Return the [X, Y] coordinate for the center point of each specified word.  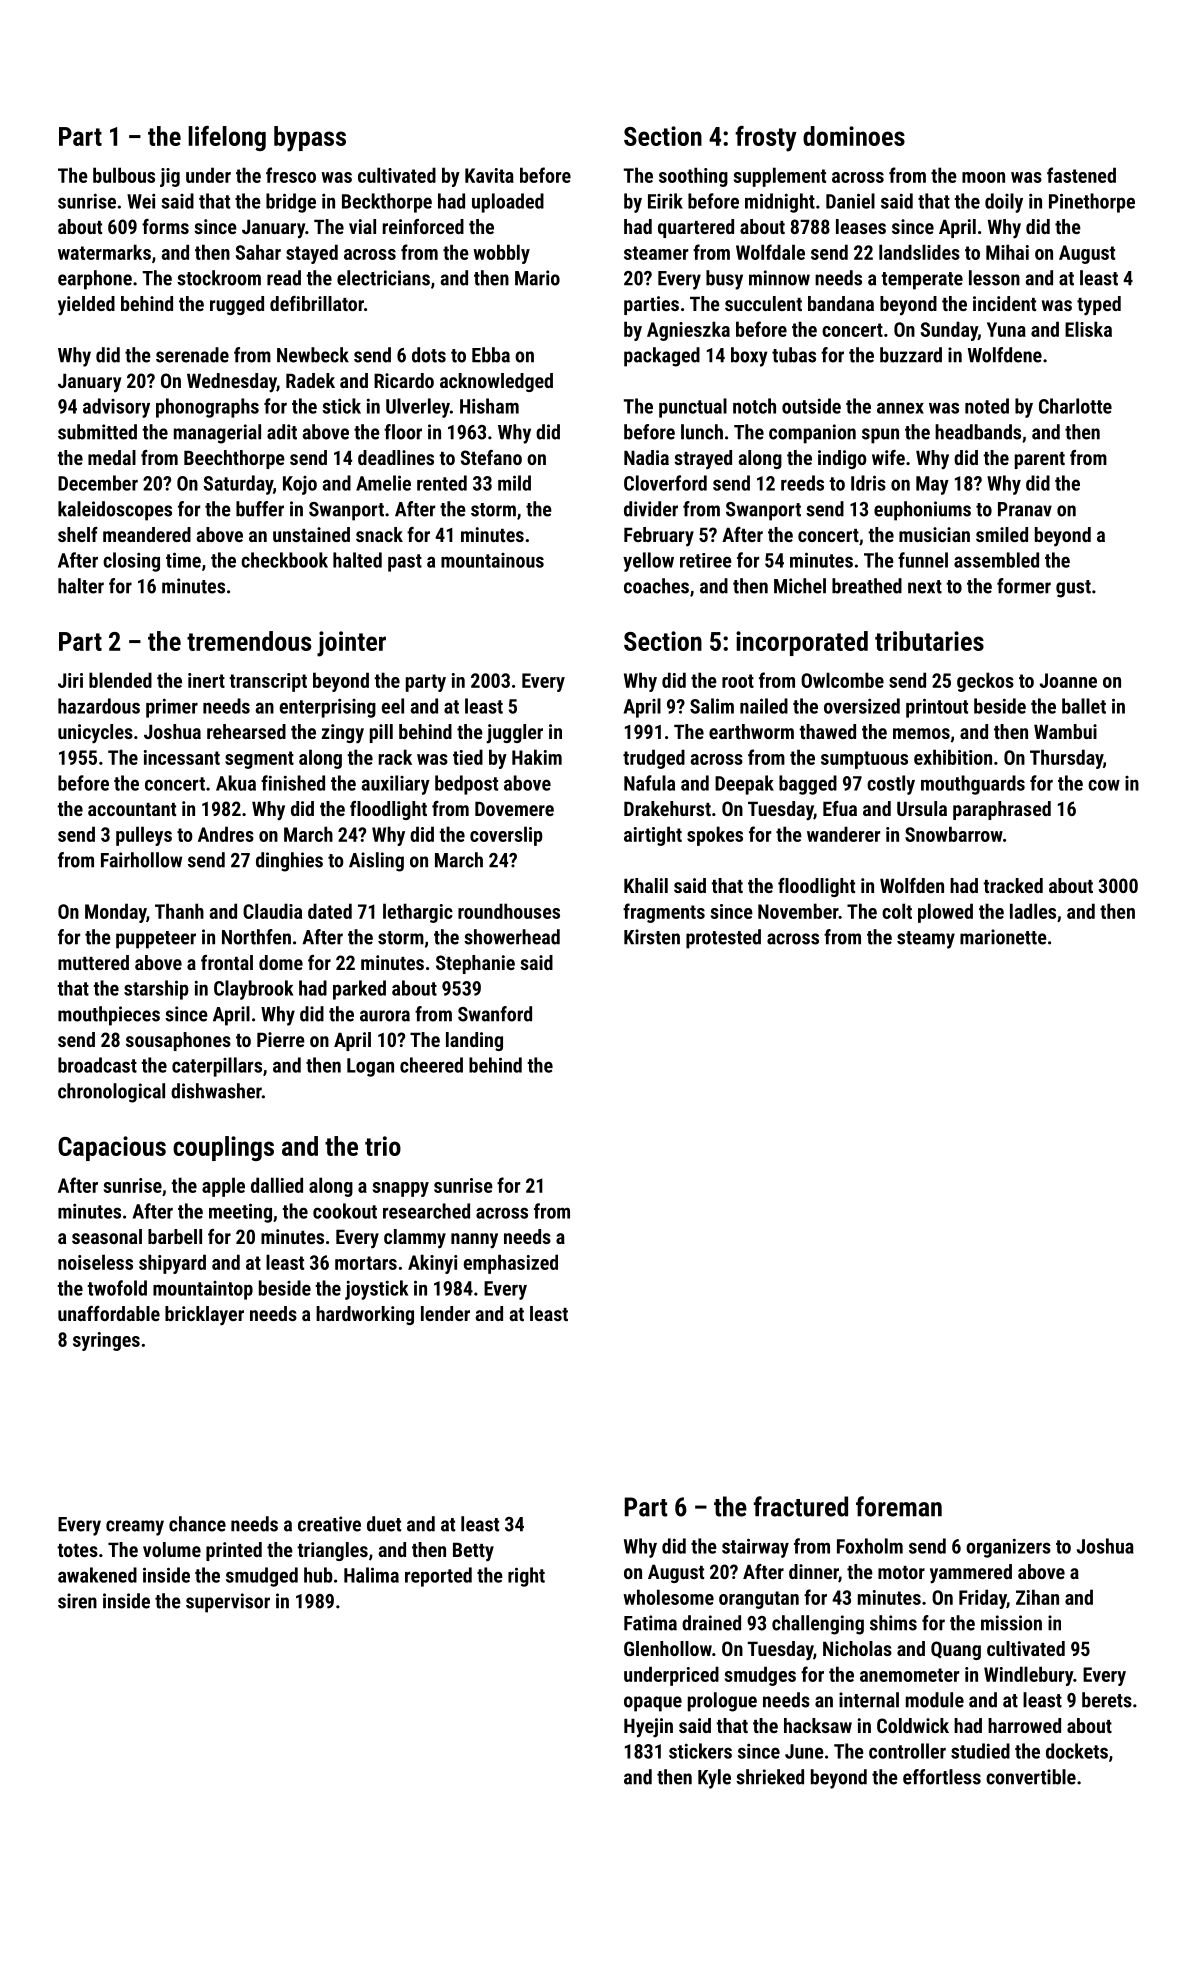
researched [426, 1211]
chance [197, 1524]
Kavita [489, 175]
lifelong [227, 138]
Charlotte [1075, 406]
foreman [899, 1506]
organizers [1008, 1548]
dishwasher [216, 1091]
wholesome [668, 1597]
